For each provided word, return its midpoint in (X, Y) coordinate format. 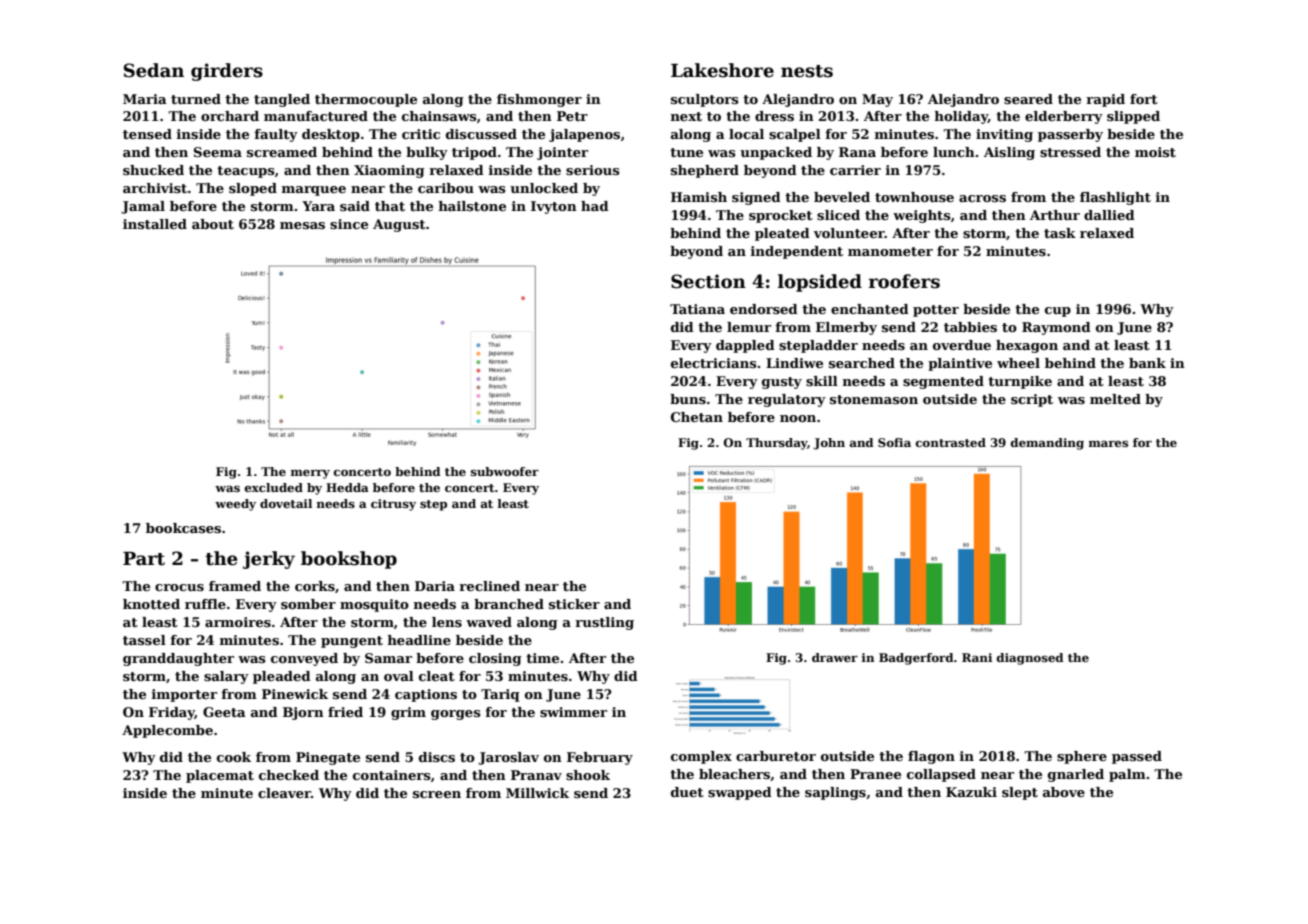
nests (807, 71)
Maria (145, 99)
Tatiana (697, 309)
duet (687, 792)
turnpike (1020, 382)
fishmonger (539, 100)
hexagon (1027, 346)
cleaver (284, 793)
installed (155, 224)
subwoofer (505, 471)
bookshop (349, 560)
